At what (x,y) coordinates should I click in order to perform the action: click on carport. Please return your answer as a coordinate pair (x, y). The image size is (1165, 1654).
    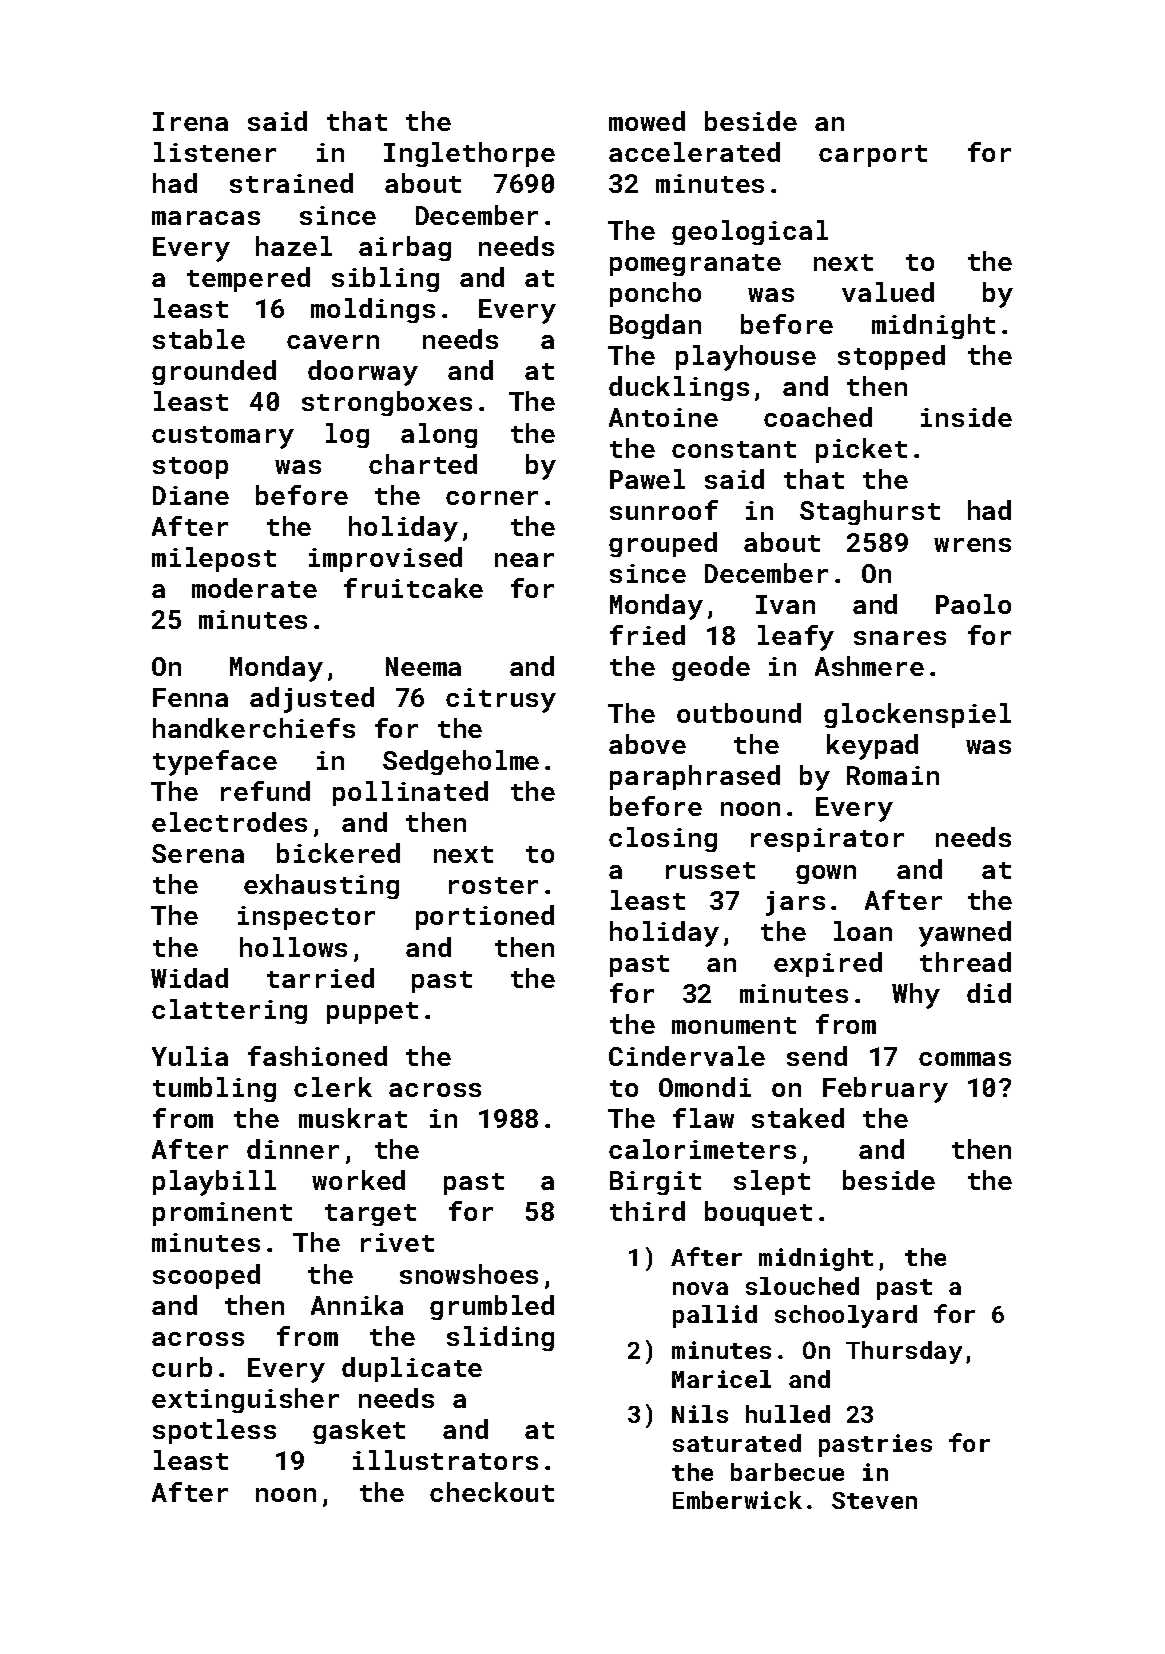
    Looking at the image, I should click on (873, 156).
